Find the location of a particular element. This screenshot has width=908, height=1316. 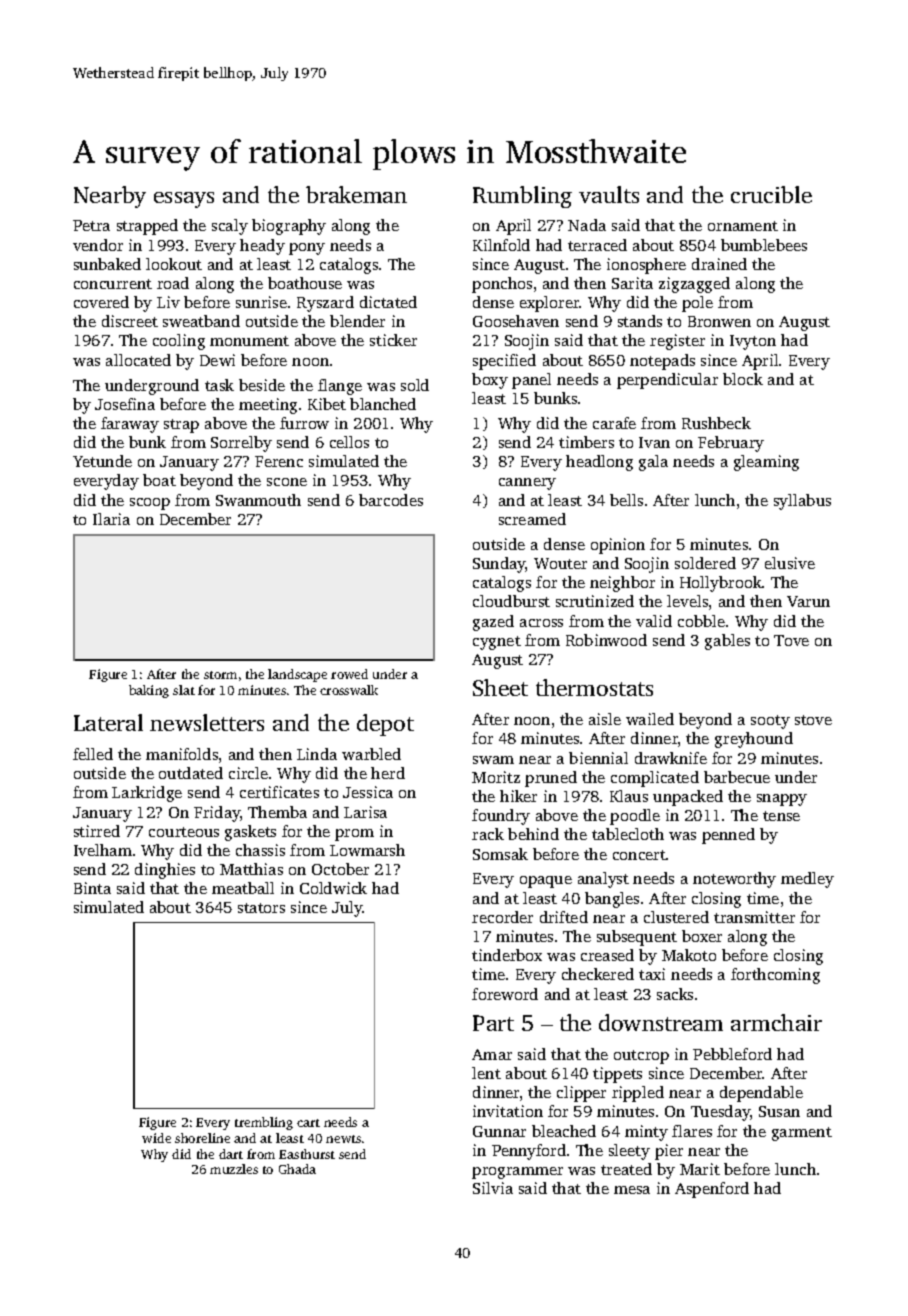

brakeman is located at coordinates (356, 194).
